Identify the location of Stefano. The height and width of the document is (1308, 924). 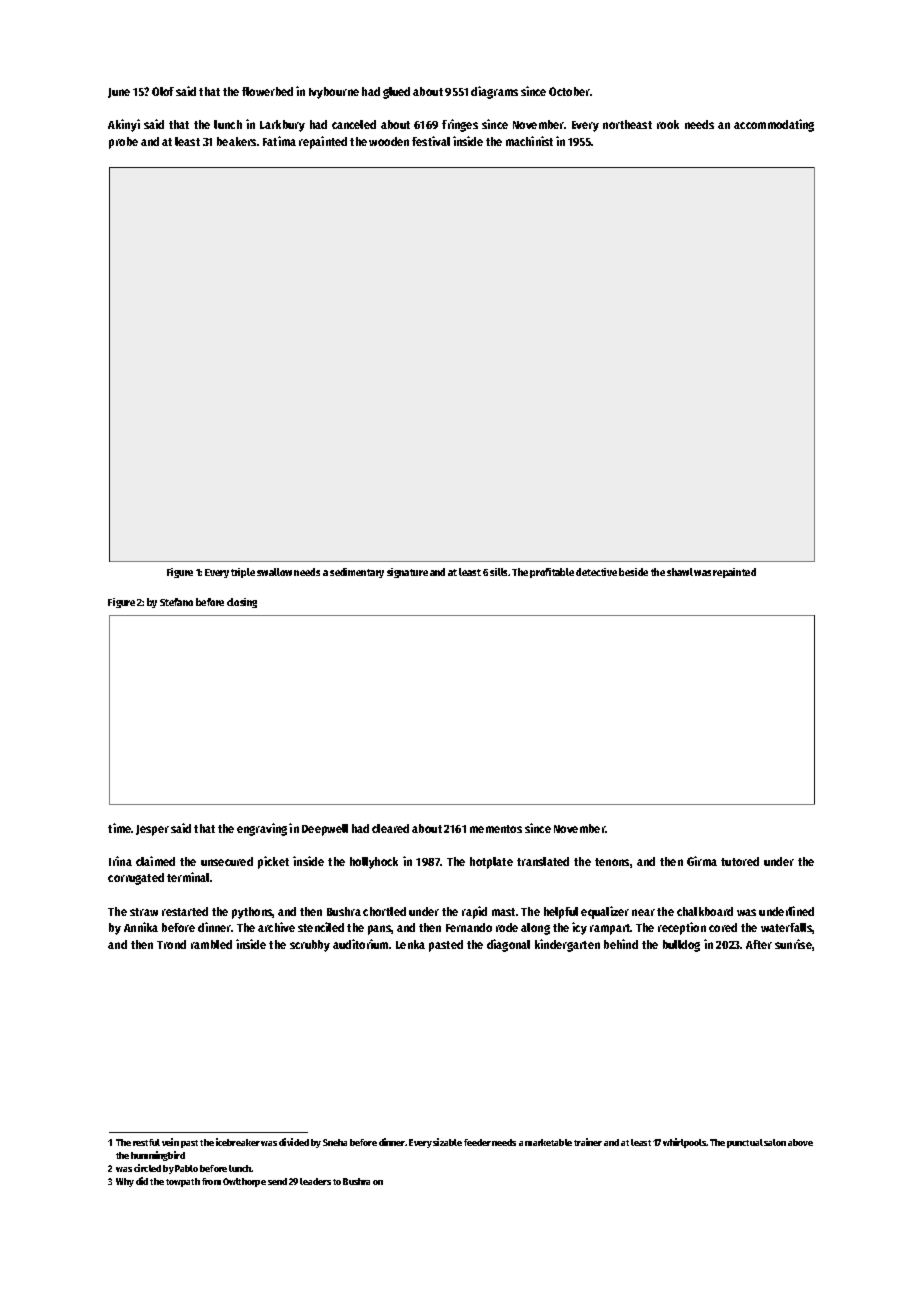
(176, 602).
